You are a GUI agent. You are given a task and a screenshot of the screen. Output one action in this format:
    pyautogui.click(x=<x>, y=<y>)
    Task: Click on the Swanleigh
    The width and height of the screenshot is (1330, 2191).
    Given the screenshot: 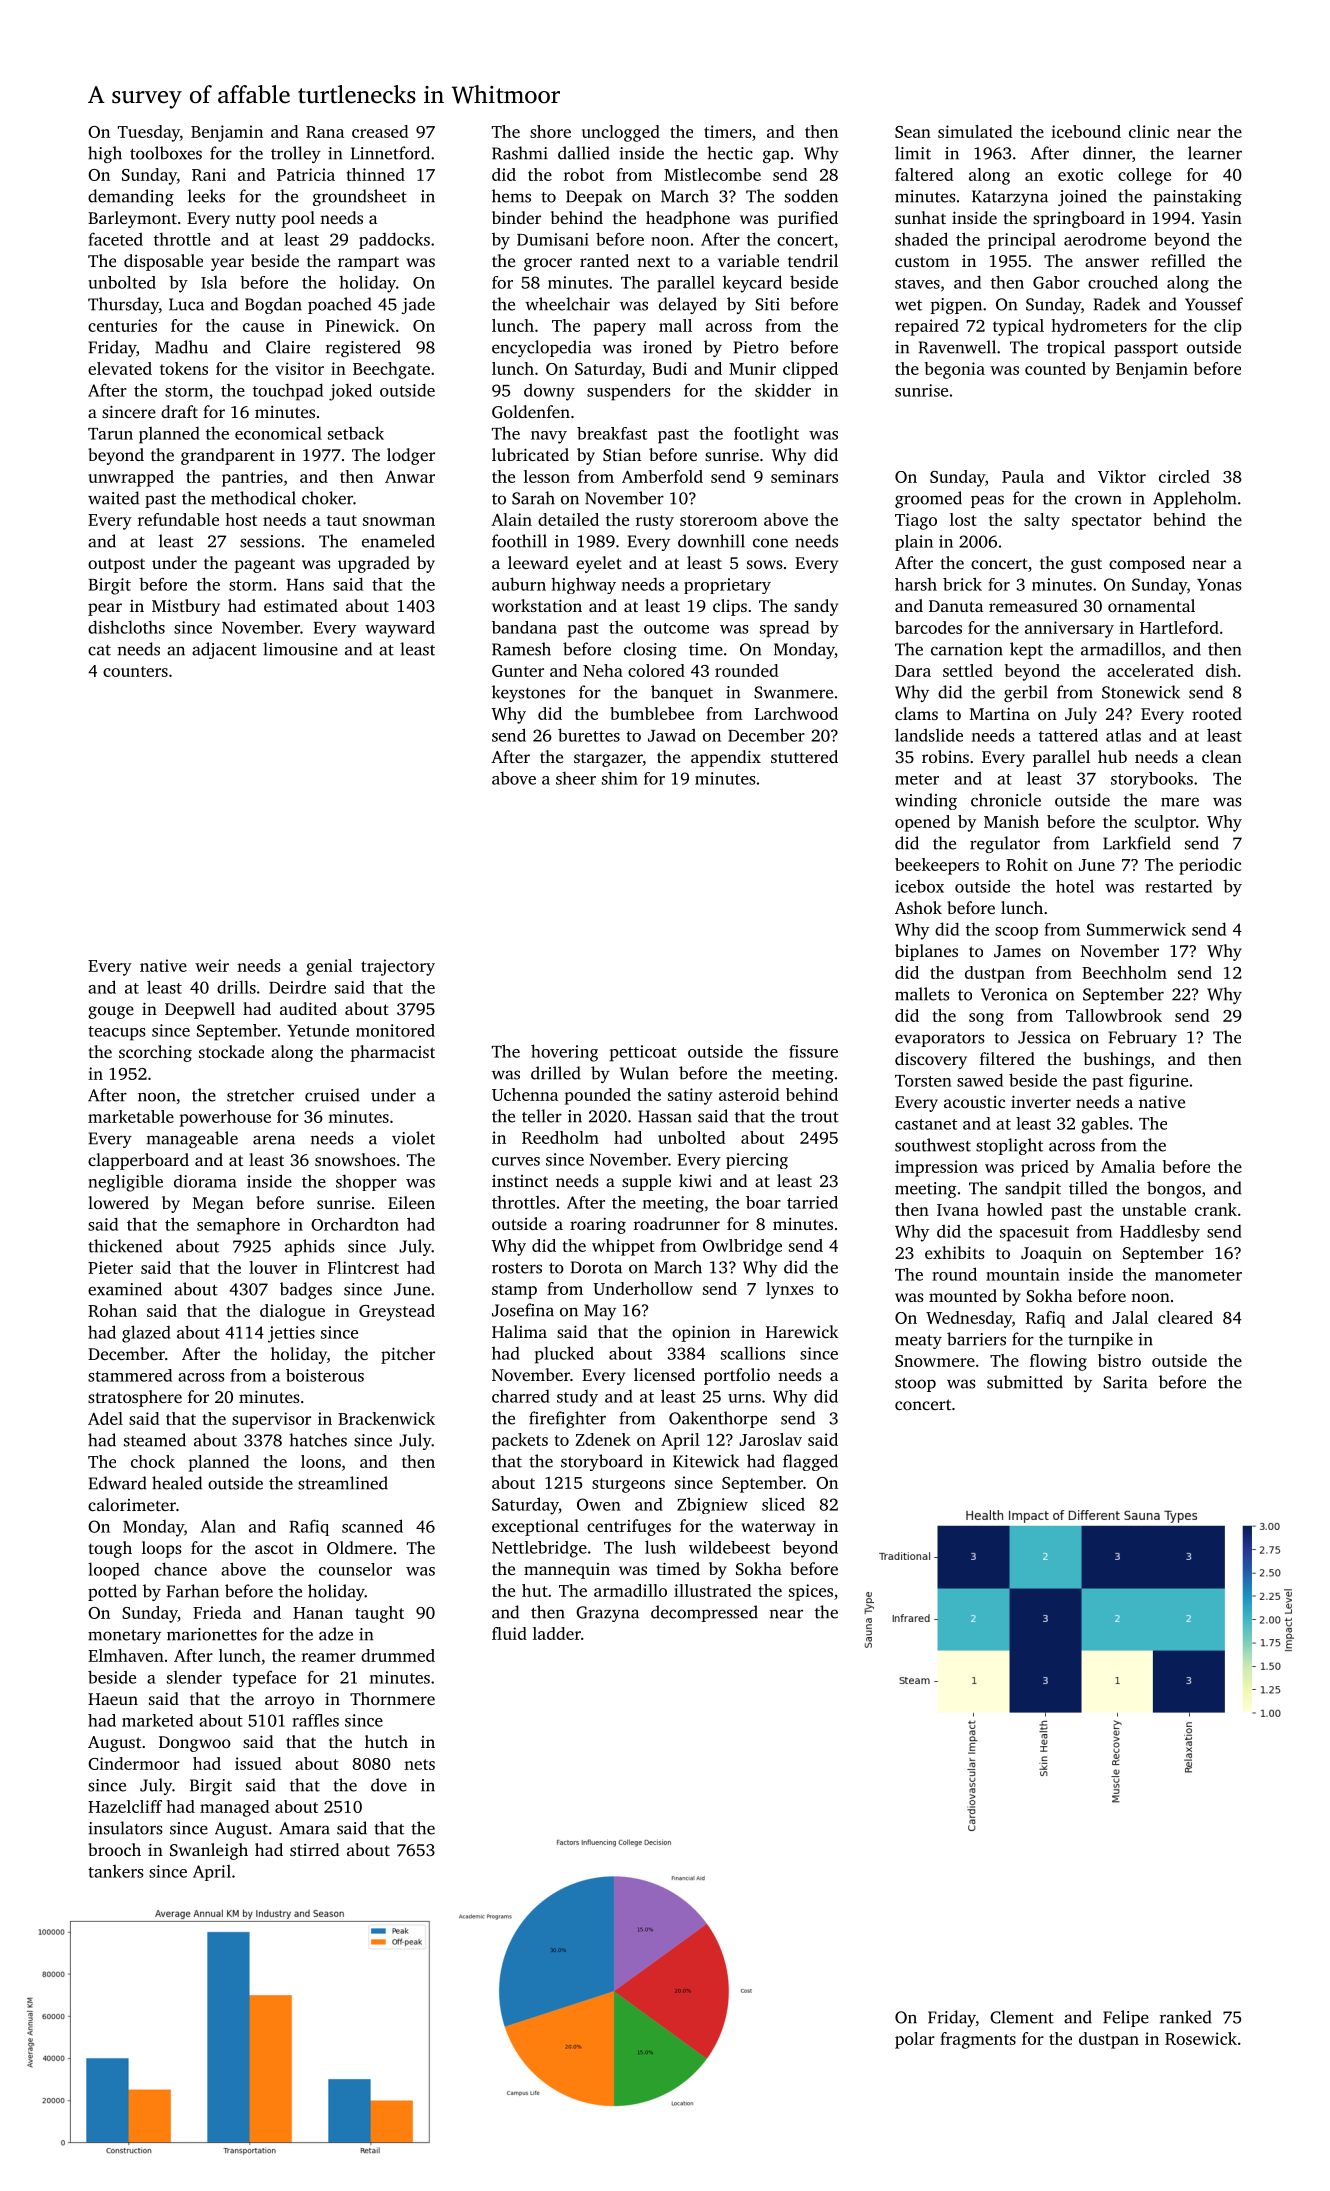 What is the action you would take?
    pyautogui.click(x=209, y=1851)
